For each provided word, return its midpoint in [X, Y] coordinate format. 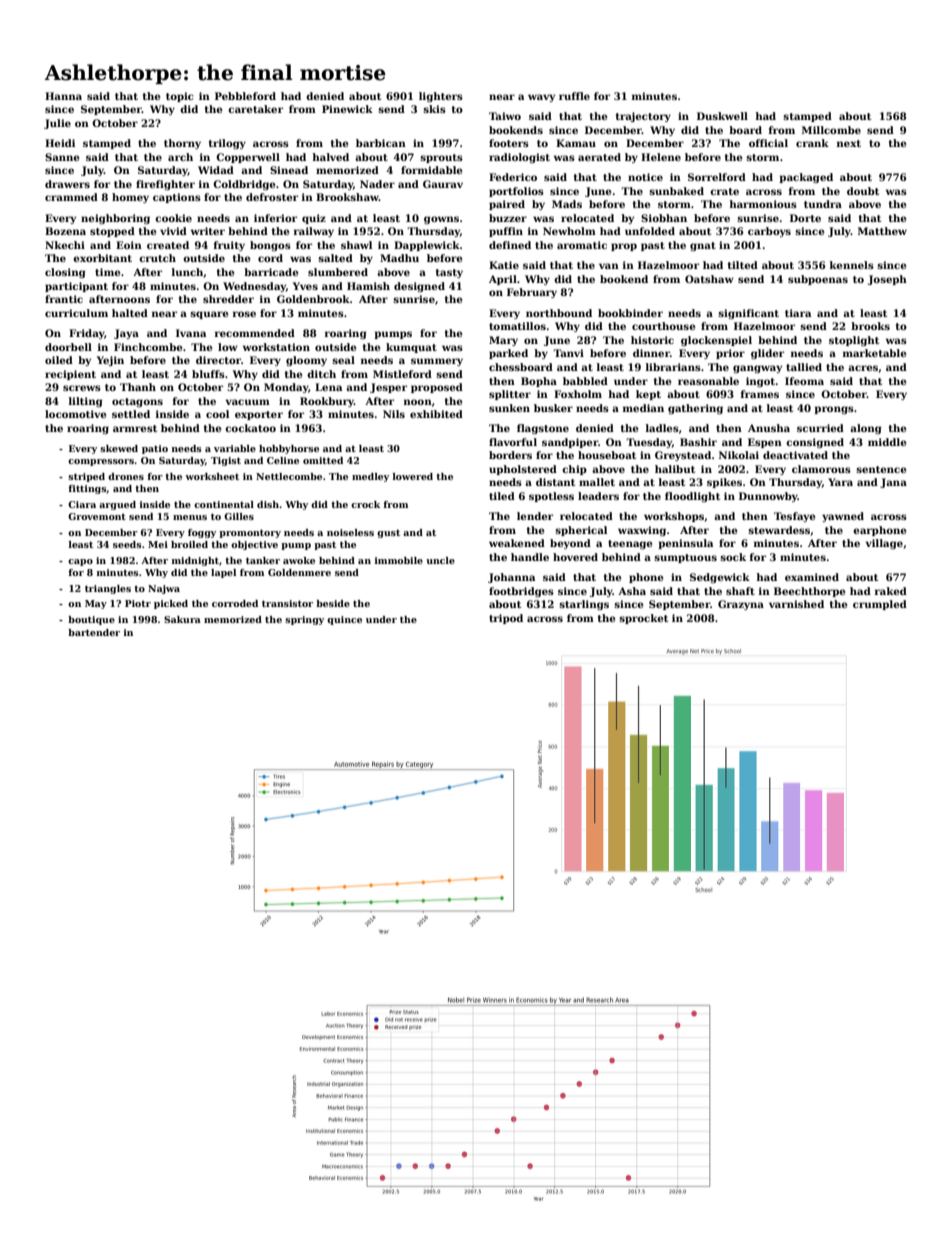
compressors [101, 462]
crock [365, 504]
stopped [112, 232]
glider [767, 354]
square [209, 315]
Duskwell [722, 116]
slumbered [338, 272]
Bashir [698, 442]
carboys [769, 232]
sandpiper [570, 443]
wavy [541, 98]
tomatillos [517, 326]
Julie [57, 124]
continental [224, 504]
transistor [287, 603]
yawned [843, 517]
